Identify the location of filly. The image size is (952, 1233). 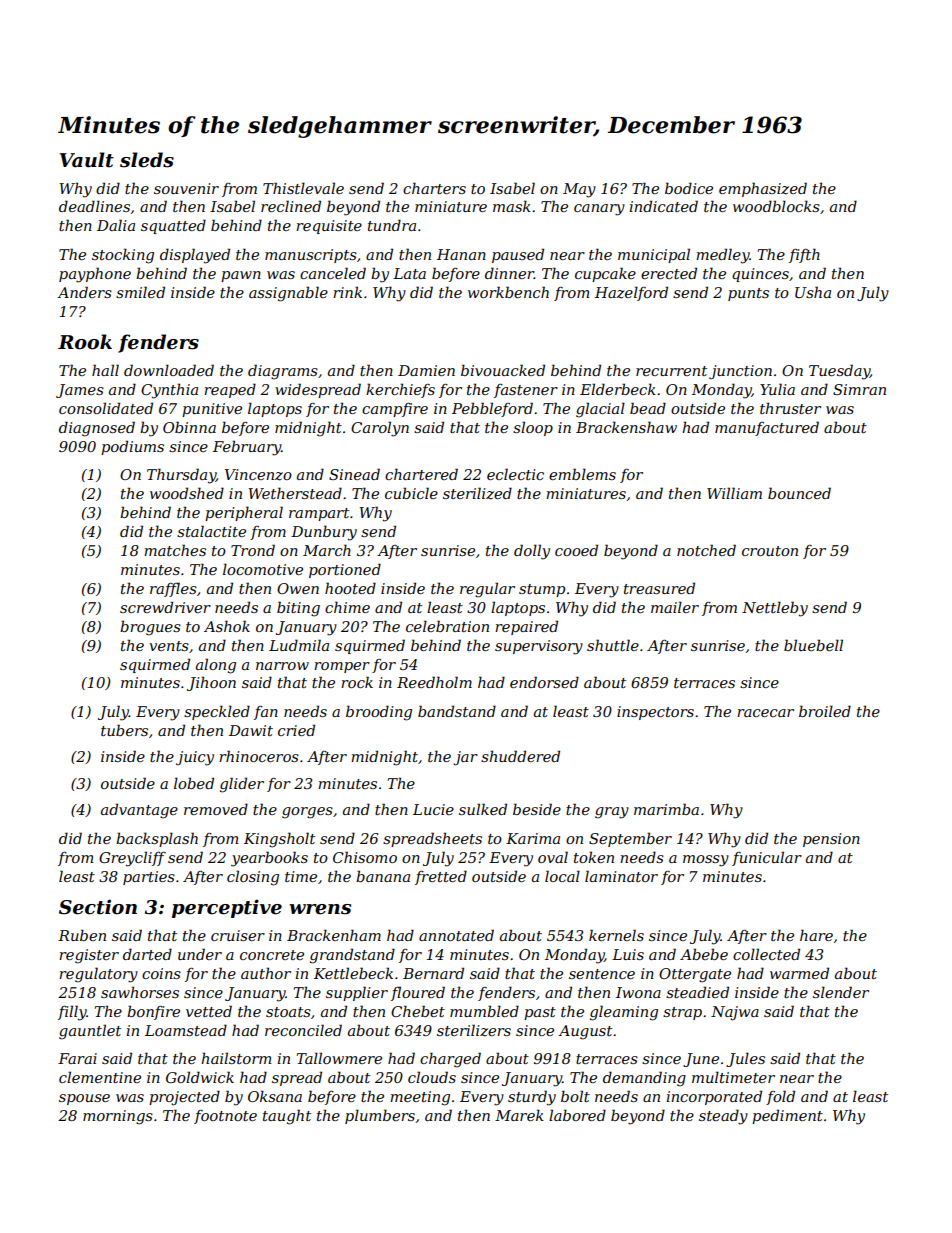
(72, 1013).
